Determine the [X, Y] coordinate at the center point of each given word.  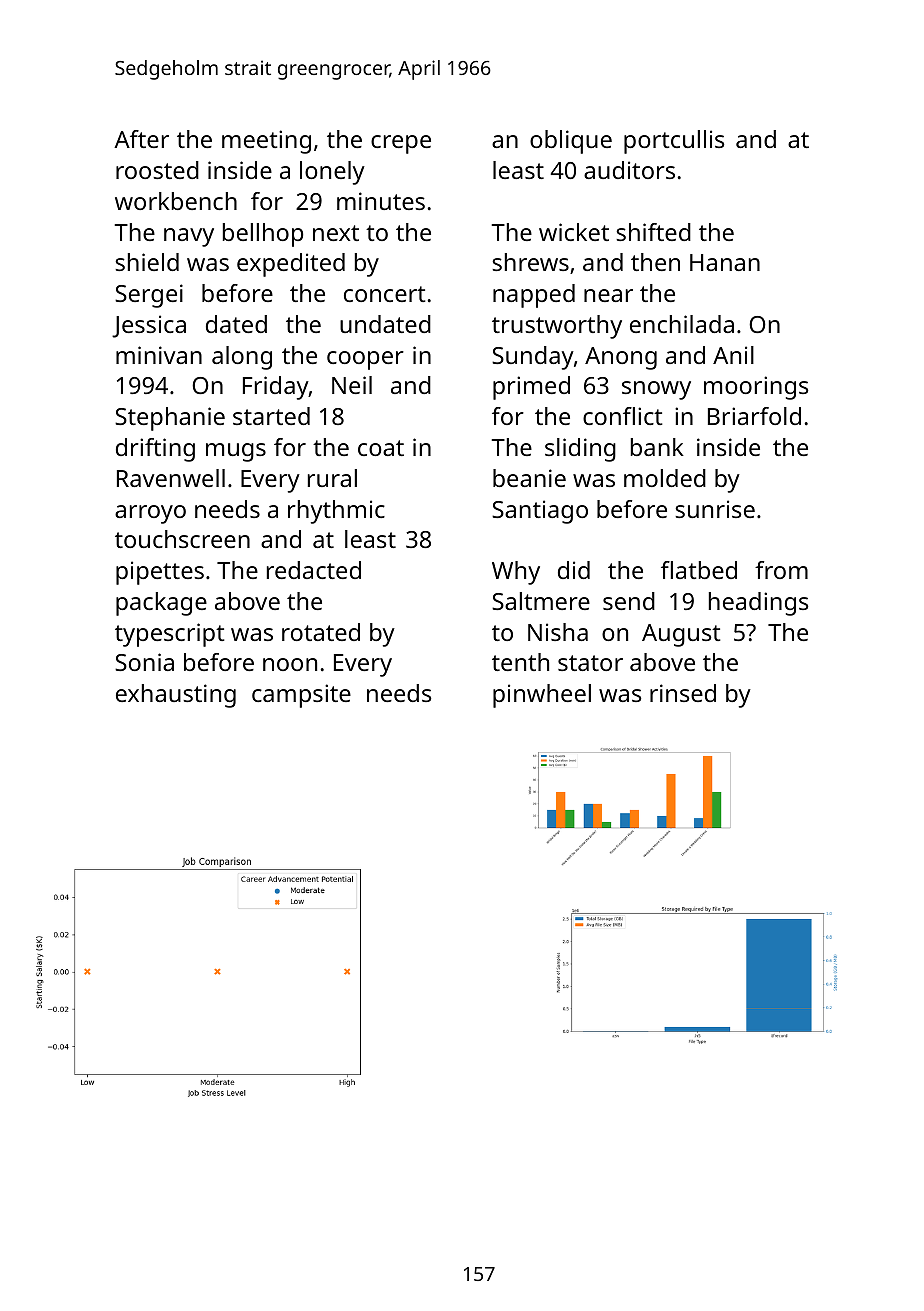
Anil [733, 355]
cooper [365, 360]
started [271, 416]
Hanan [725, 262]
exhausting [176, 696]
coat [381, 448]
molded [665, 478]
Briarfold [754, 416]
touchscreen [182, 539]
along [242, 358]
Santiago [540, 512]
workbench [176, 201]
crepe [401, 144]
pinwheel [542, 696]
